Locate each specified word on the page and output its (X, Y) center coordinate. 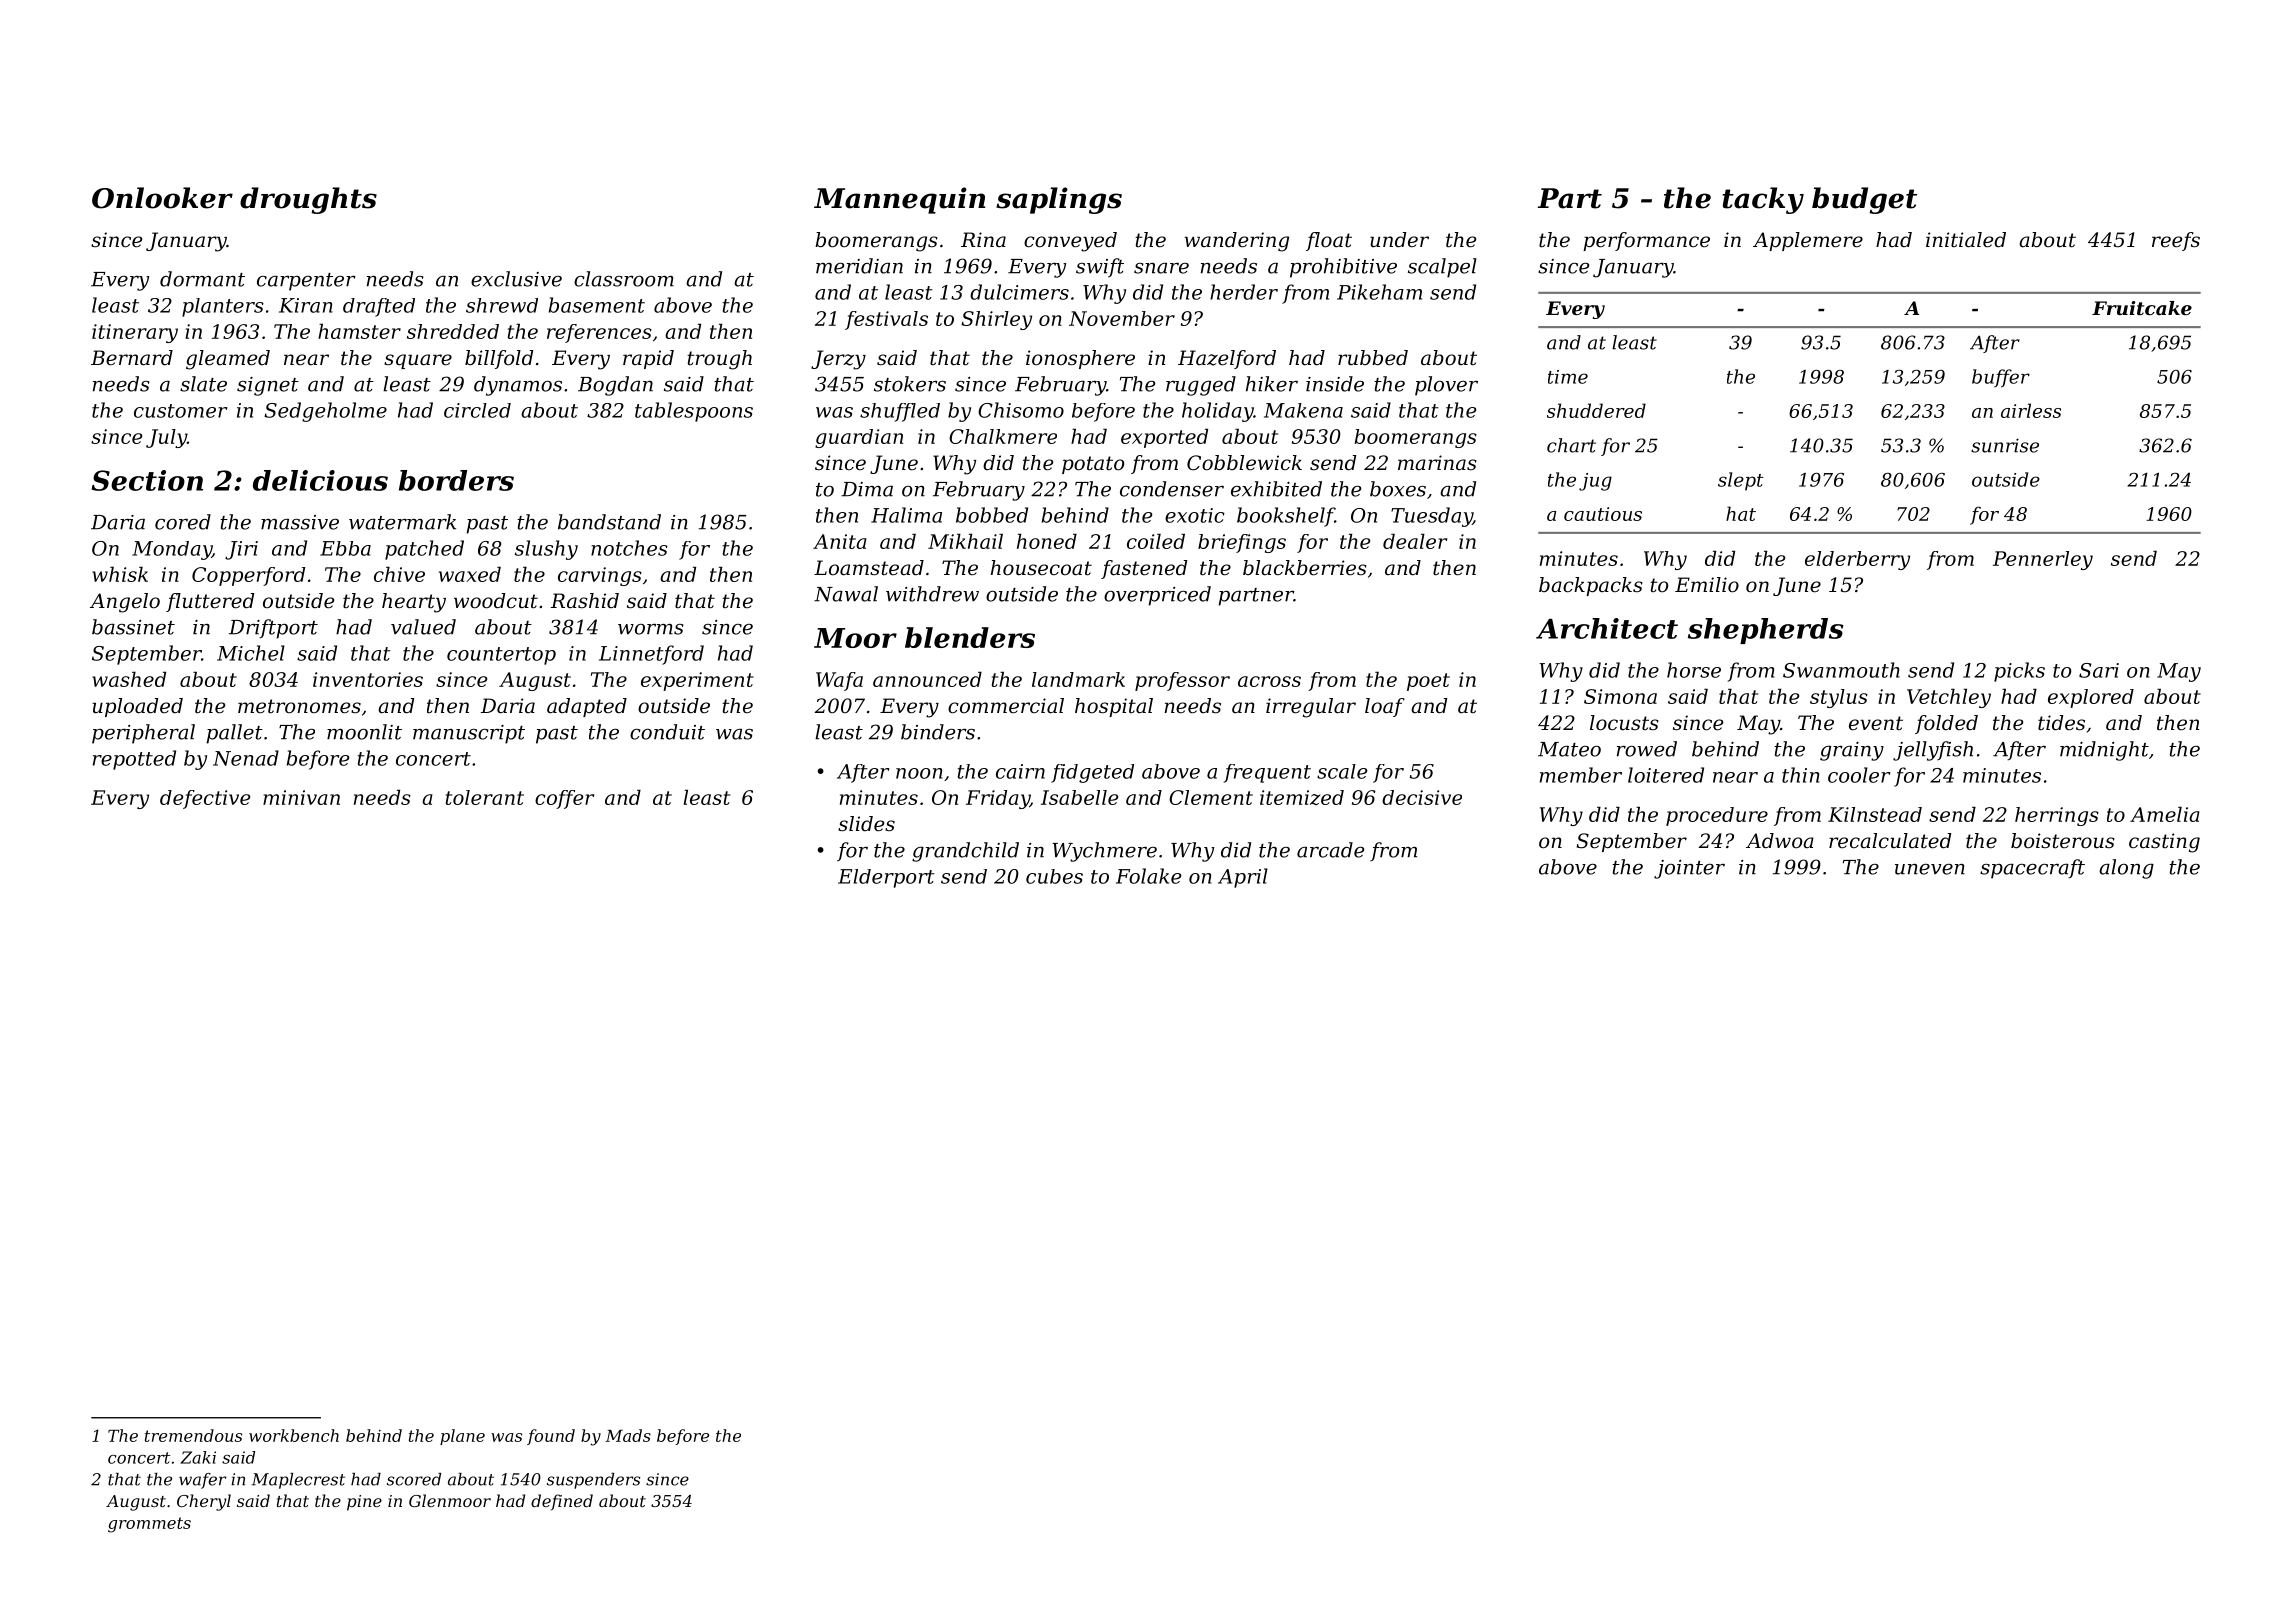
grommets (149, 1525)
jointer (1689, 869)
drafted (379, 307)
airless (2031, 410)
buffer (2001, 378)
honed (1047, 541)
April (1243, 878)
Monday (172, 550)
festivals (886, 320)
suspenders (593, 1481)
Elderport (886, 878)
